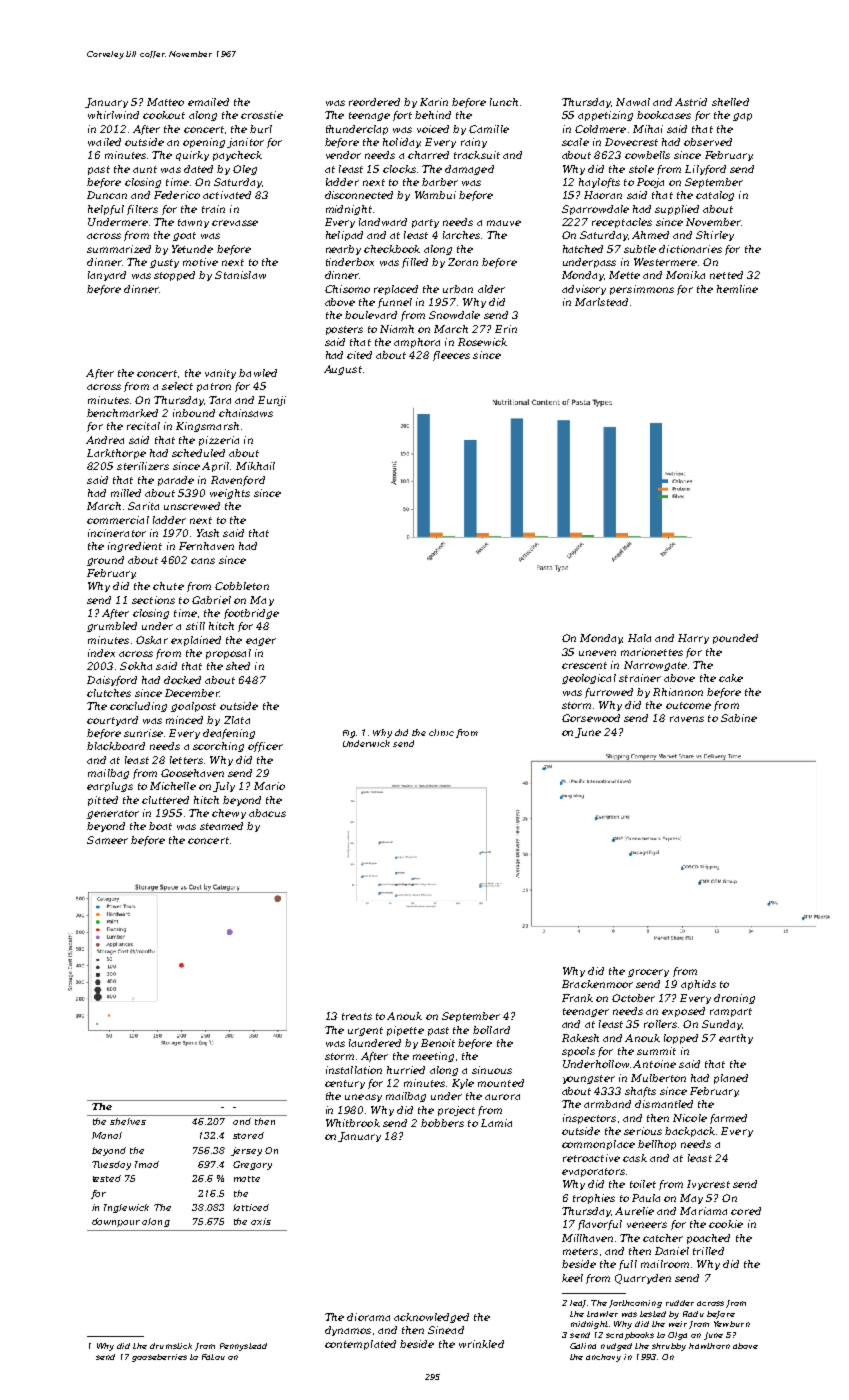  Describe the element at coordinates (359, 355) in the document. I see `cited` at that location.
